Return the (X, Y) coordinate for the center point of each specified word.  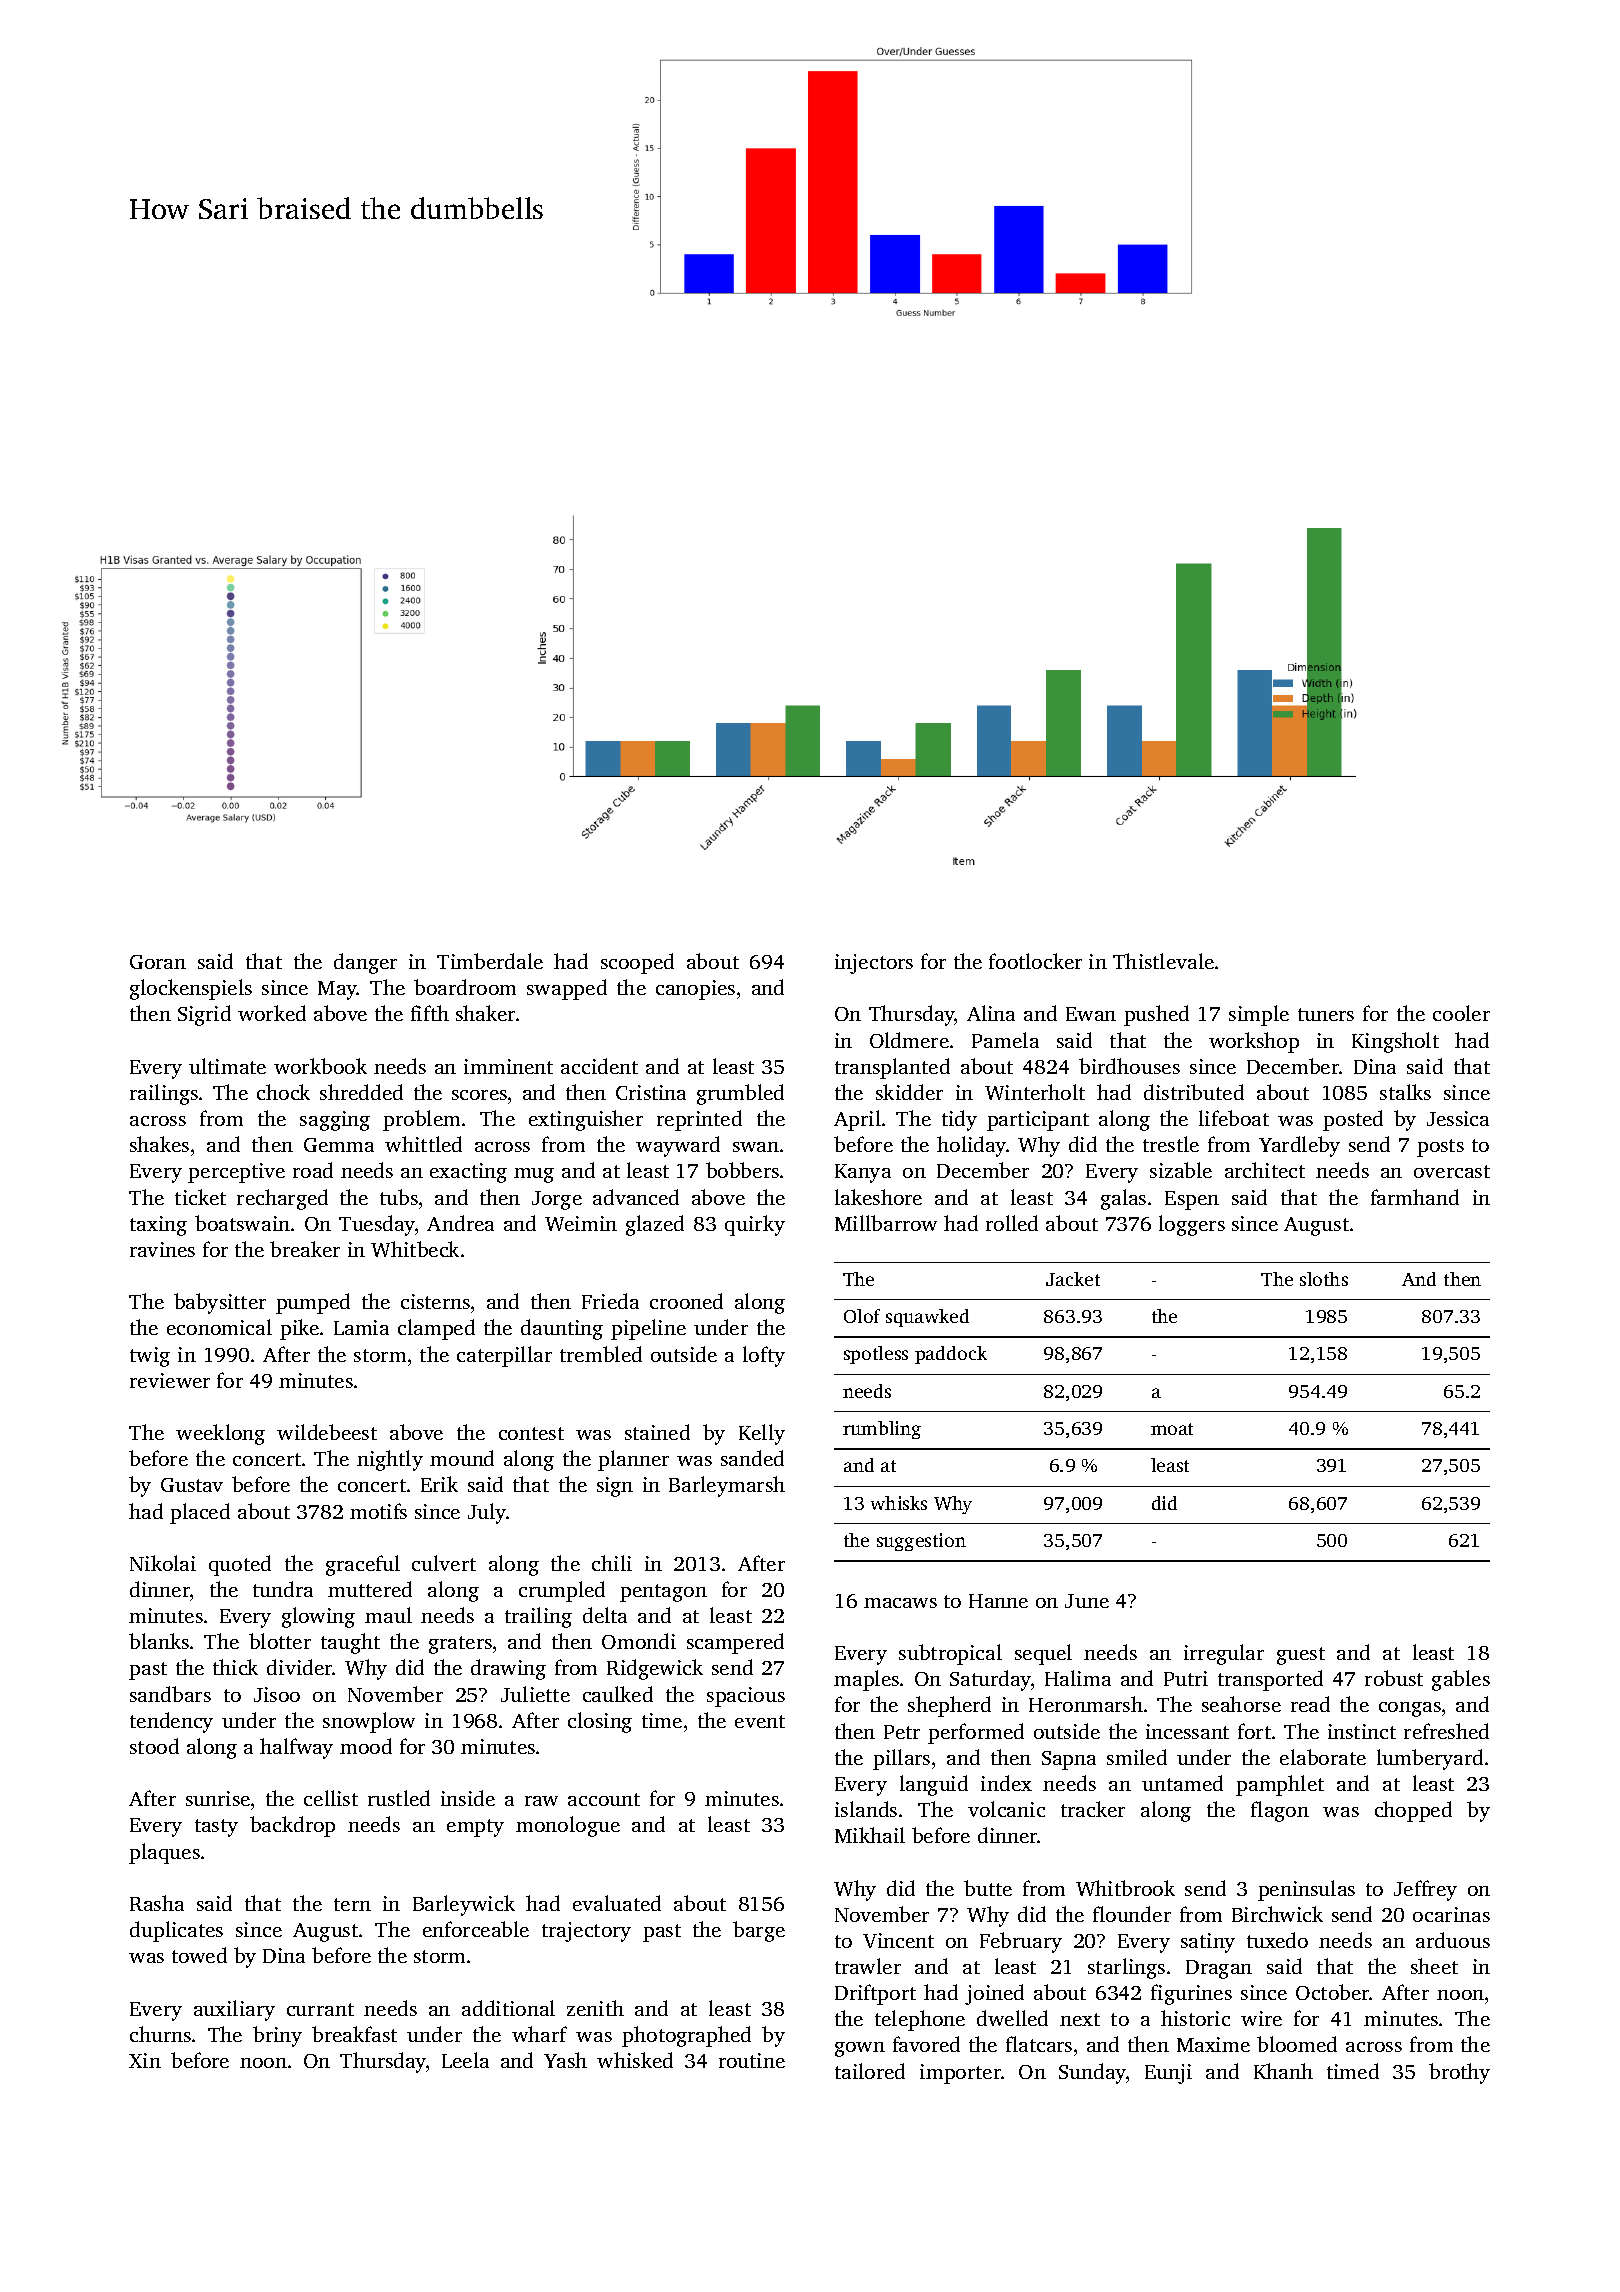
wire (1261, 2018)
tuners (1326, 1014)
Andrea (460, 1223)
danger (365, 963)
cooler (1461, 1013)
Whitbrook (1125, 1888)
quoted (240, 1565)
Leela (465, 2060)
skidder (909, 1092)
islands (866, 1809)
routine (752, 2060)
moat (1172, 1429)
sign (615, 1487)
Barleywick (464, 1905)
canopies (695, 990)
